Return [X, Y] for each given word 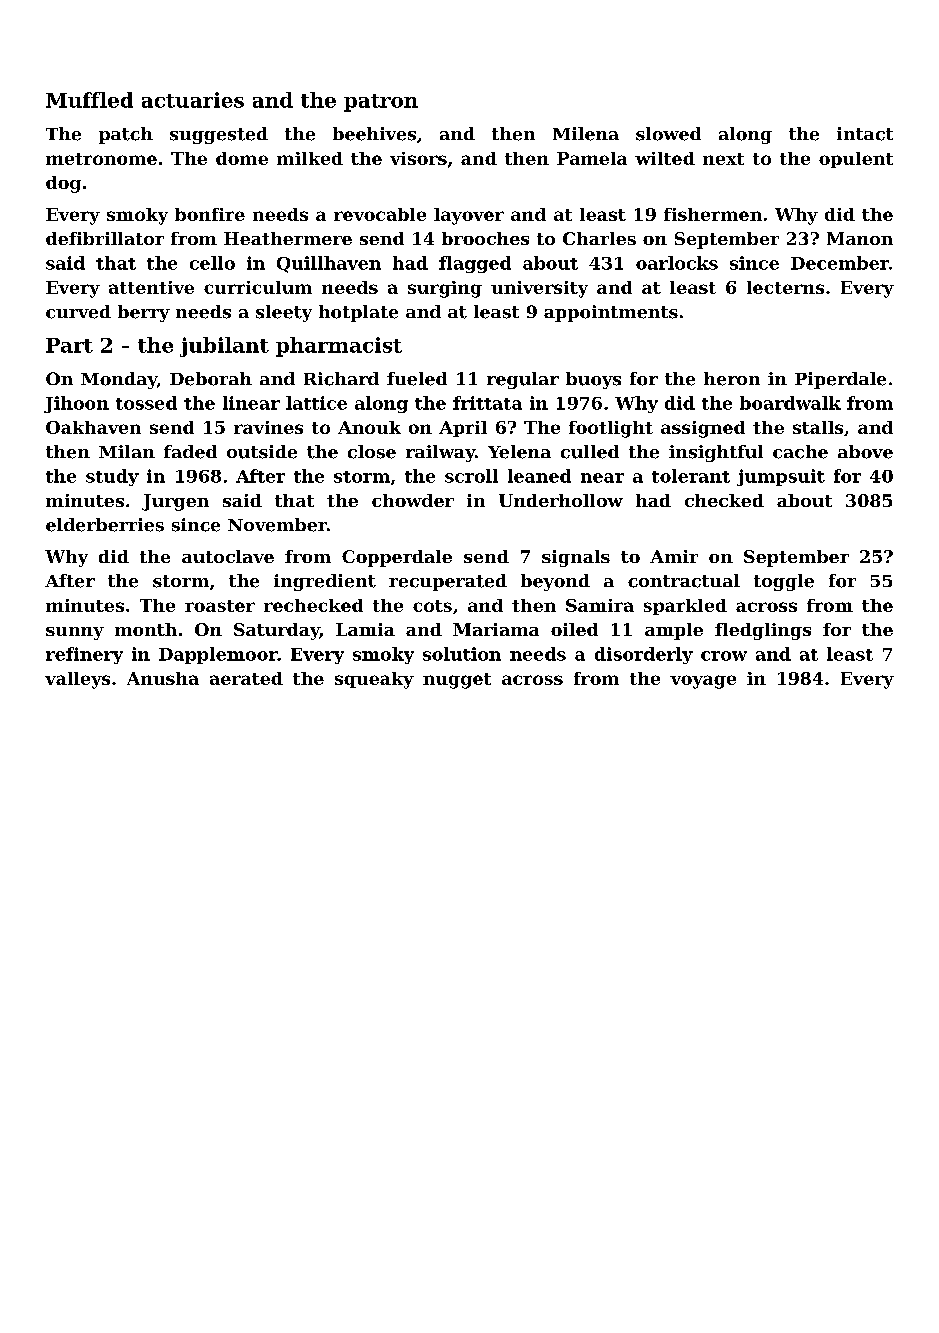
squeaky [374, 680]
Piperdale [840, 380]
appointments [611, 313]
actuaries [193, 100]
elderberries [105, 525]
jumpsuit [781, 477]
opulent [856, 160]
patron [381, 103]
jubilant [224, 347]
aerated [246, 678]
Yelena [519, 452]
